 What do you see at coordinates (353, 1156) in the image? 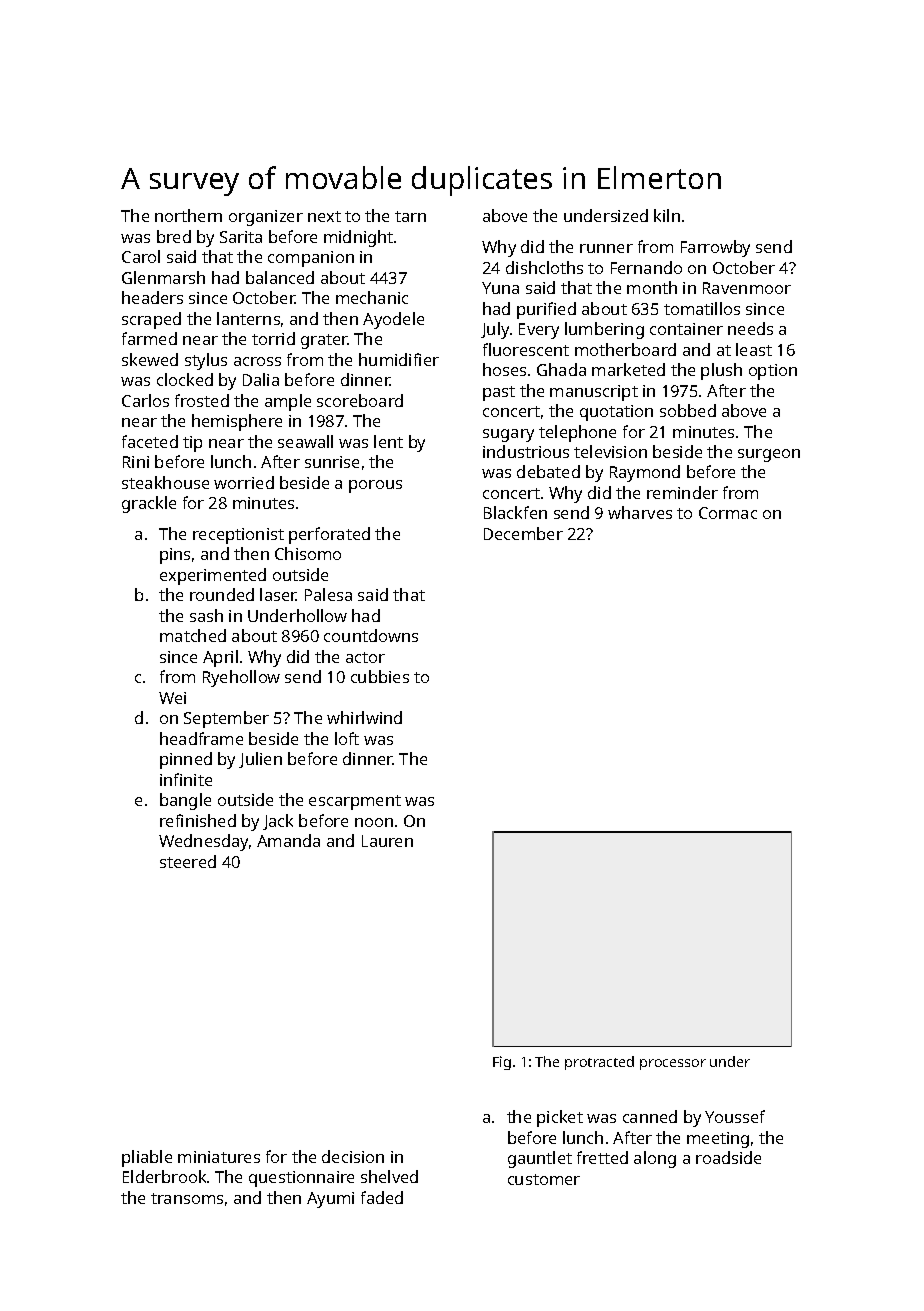
I see `decision` at bounding box center [353, 1156].
